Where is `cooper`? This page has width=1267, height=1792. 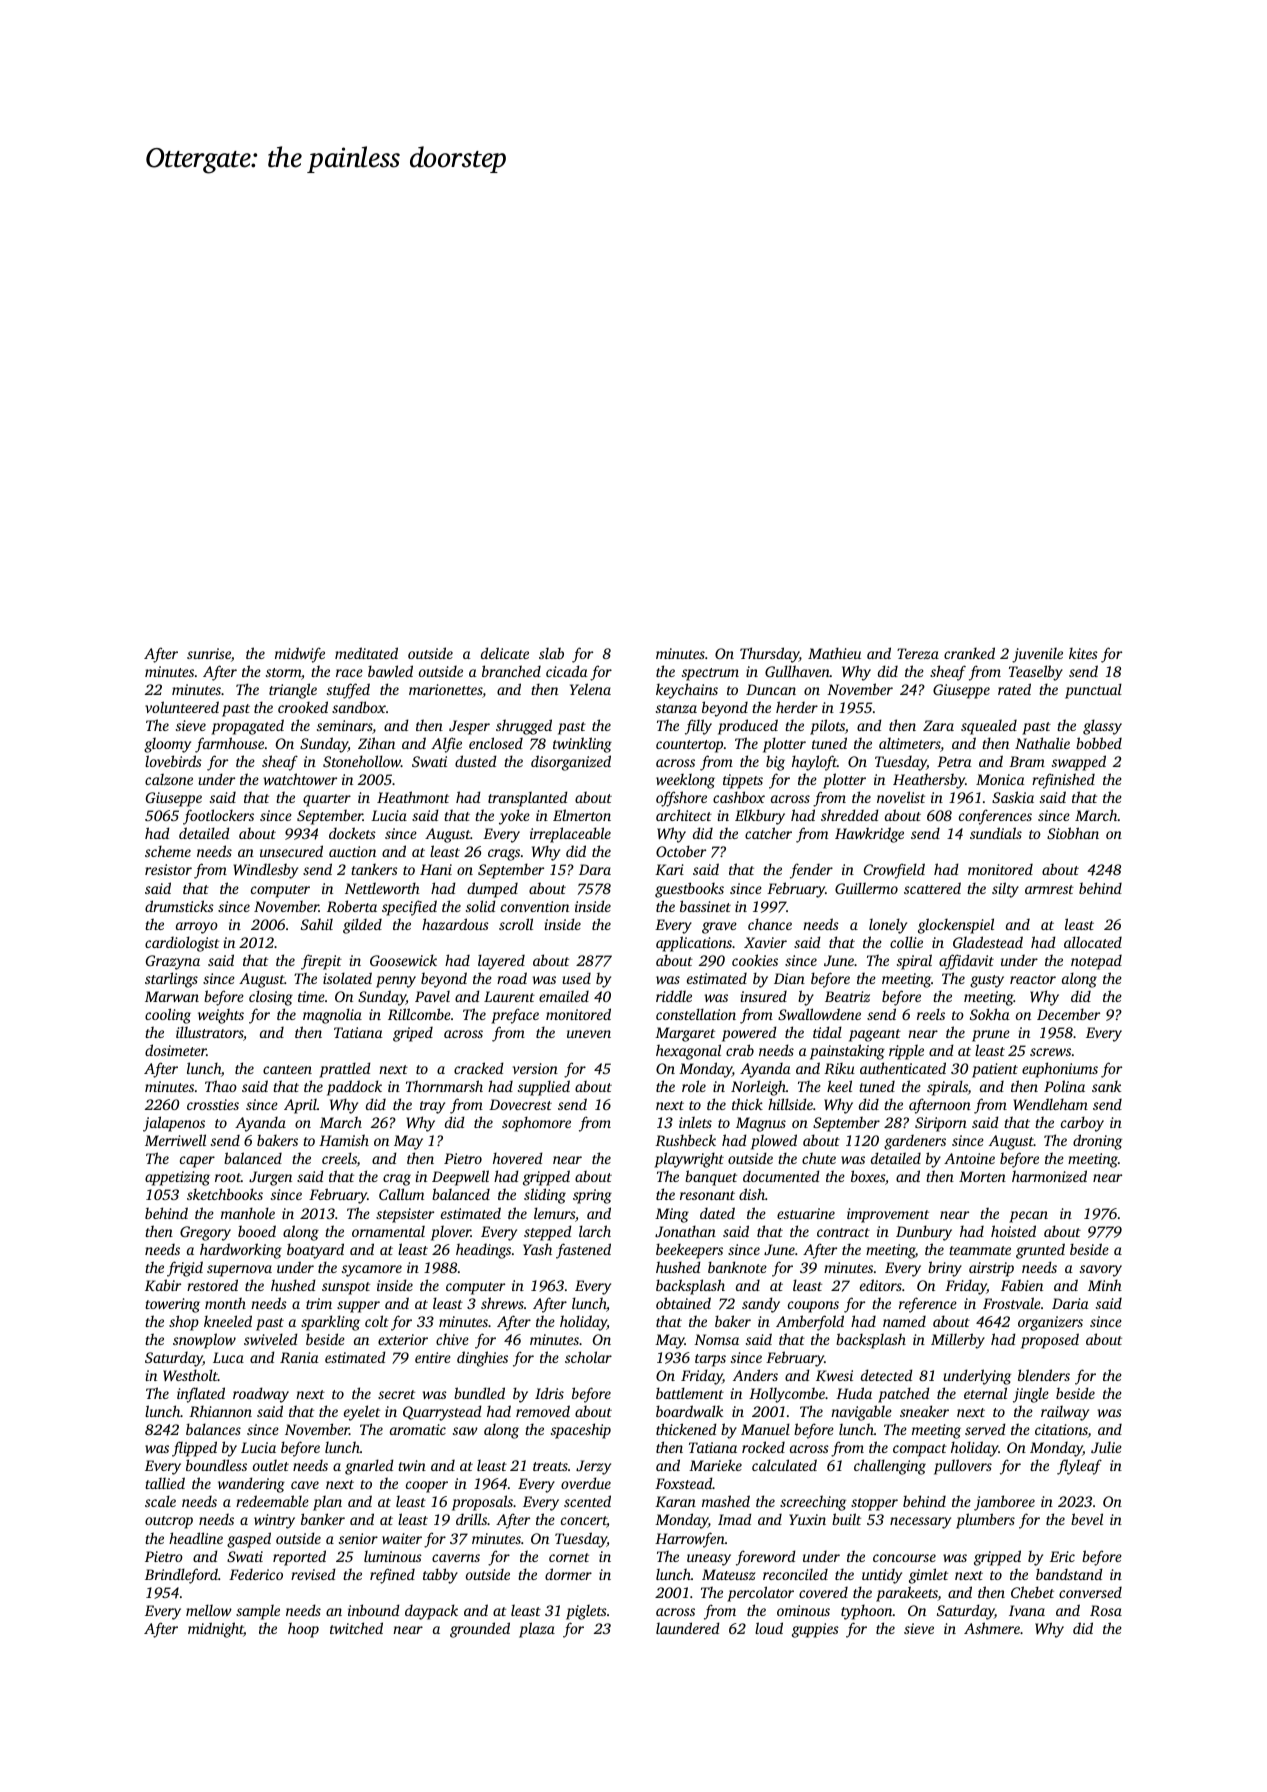 cooper is located at coordinates (427, 1487).
